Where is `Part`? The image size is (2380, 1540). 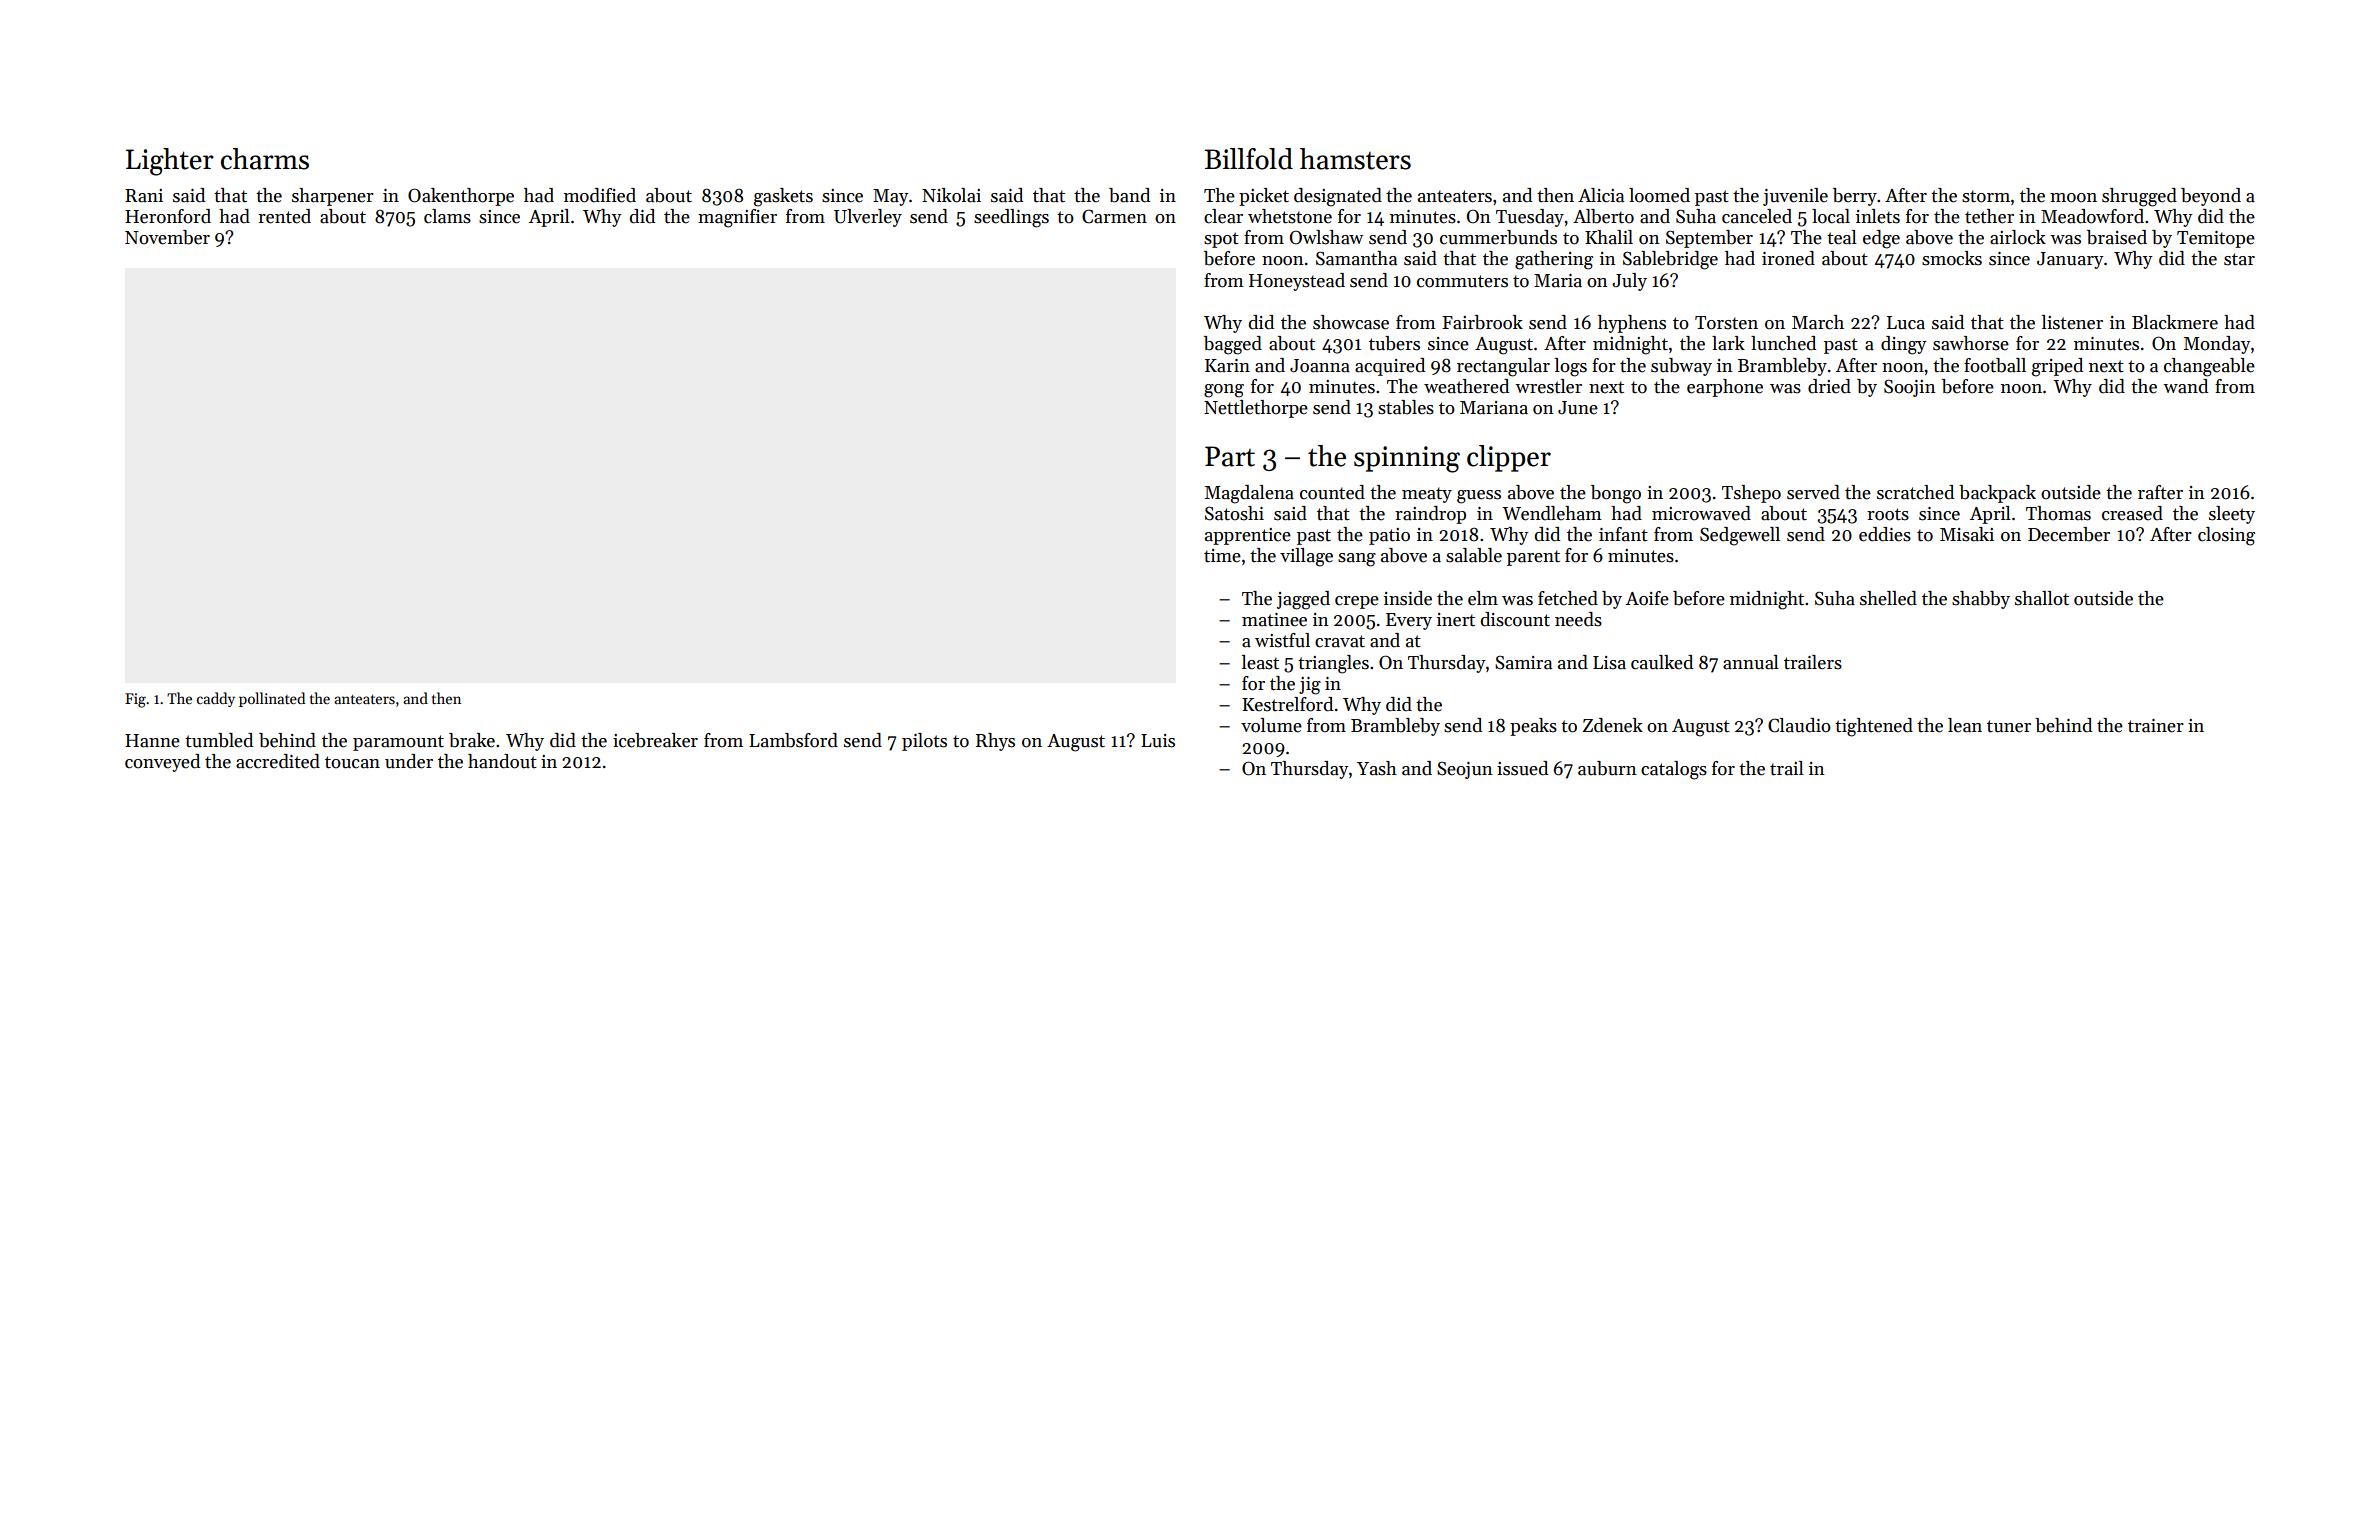 Part is located at coordinates (1230, 456).
